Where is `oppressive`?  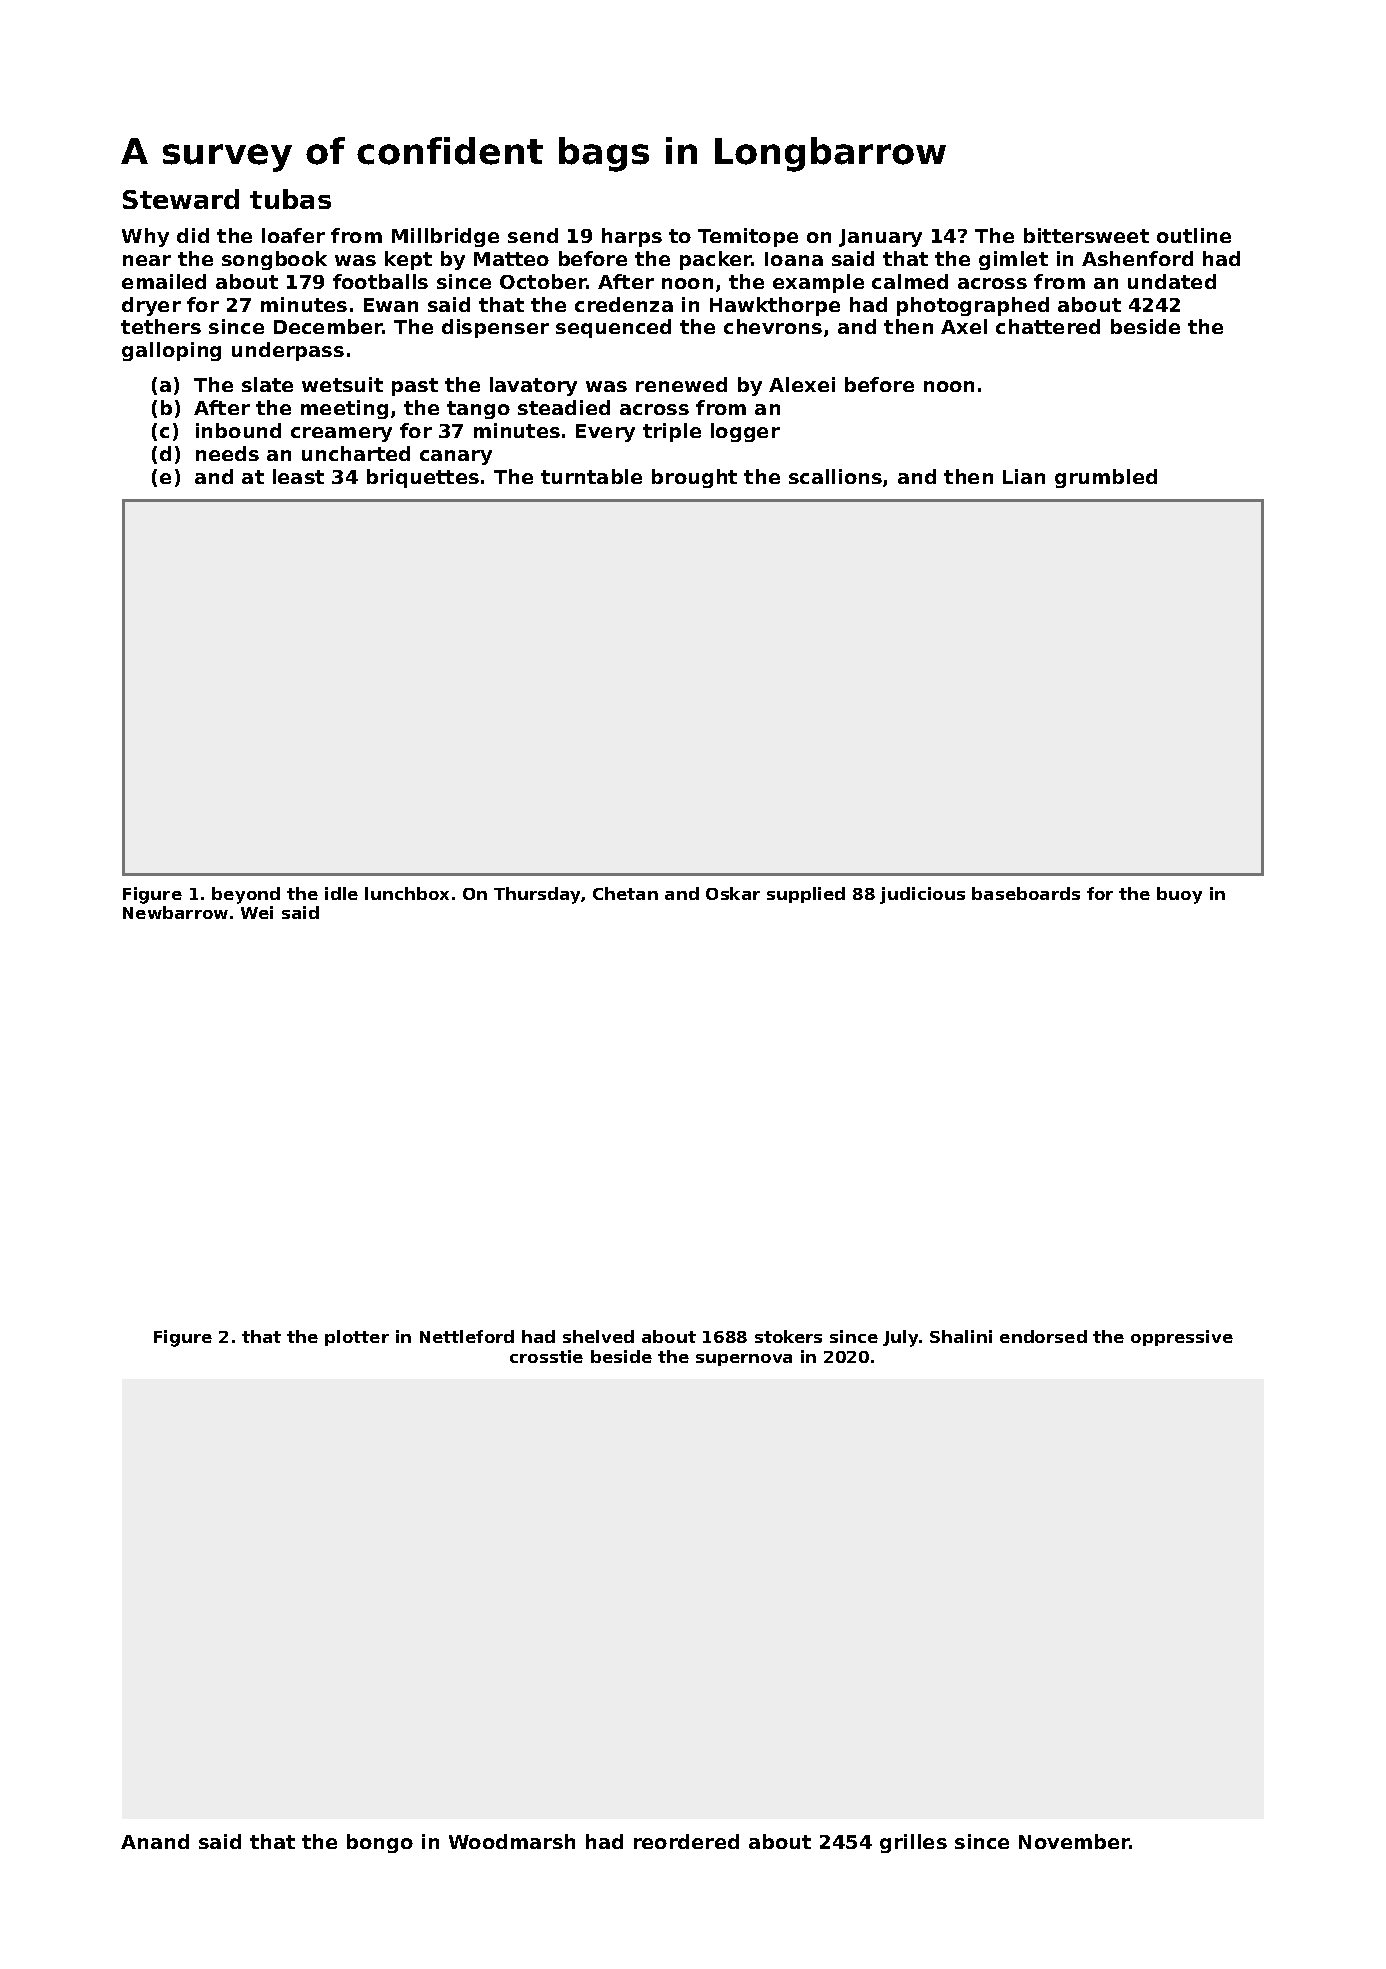
oppressive is located at coordinates (1182, 1338).
